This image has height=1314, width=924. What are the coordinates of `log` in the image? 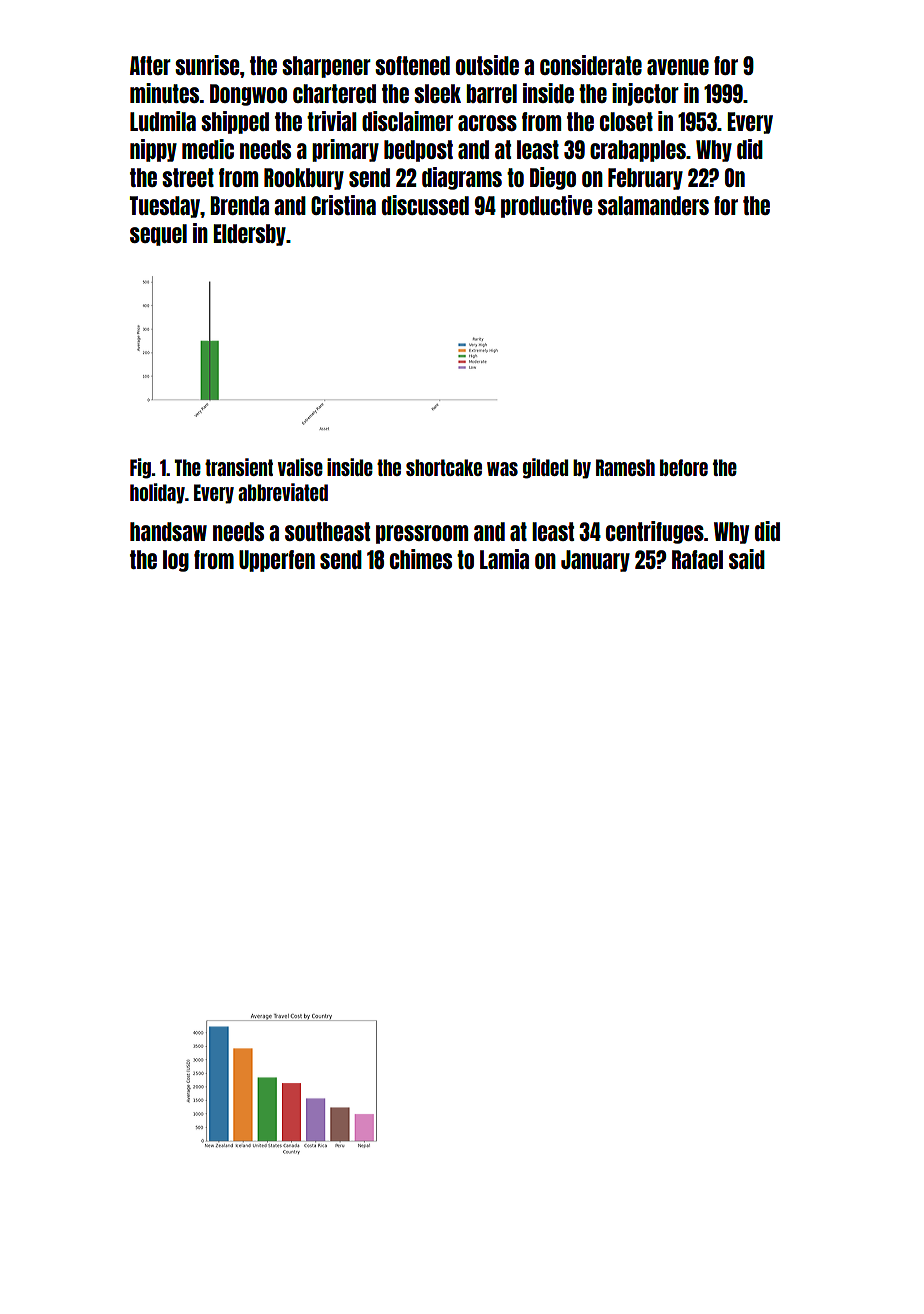 It's located at (176, 561).
